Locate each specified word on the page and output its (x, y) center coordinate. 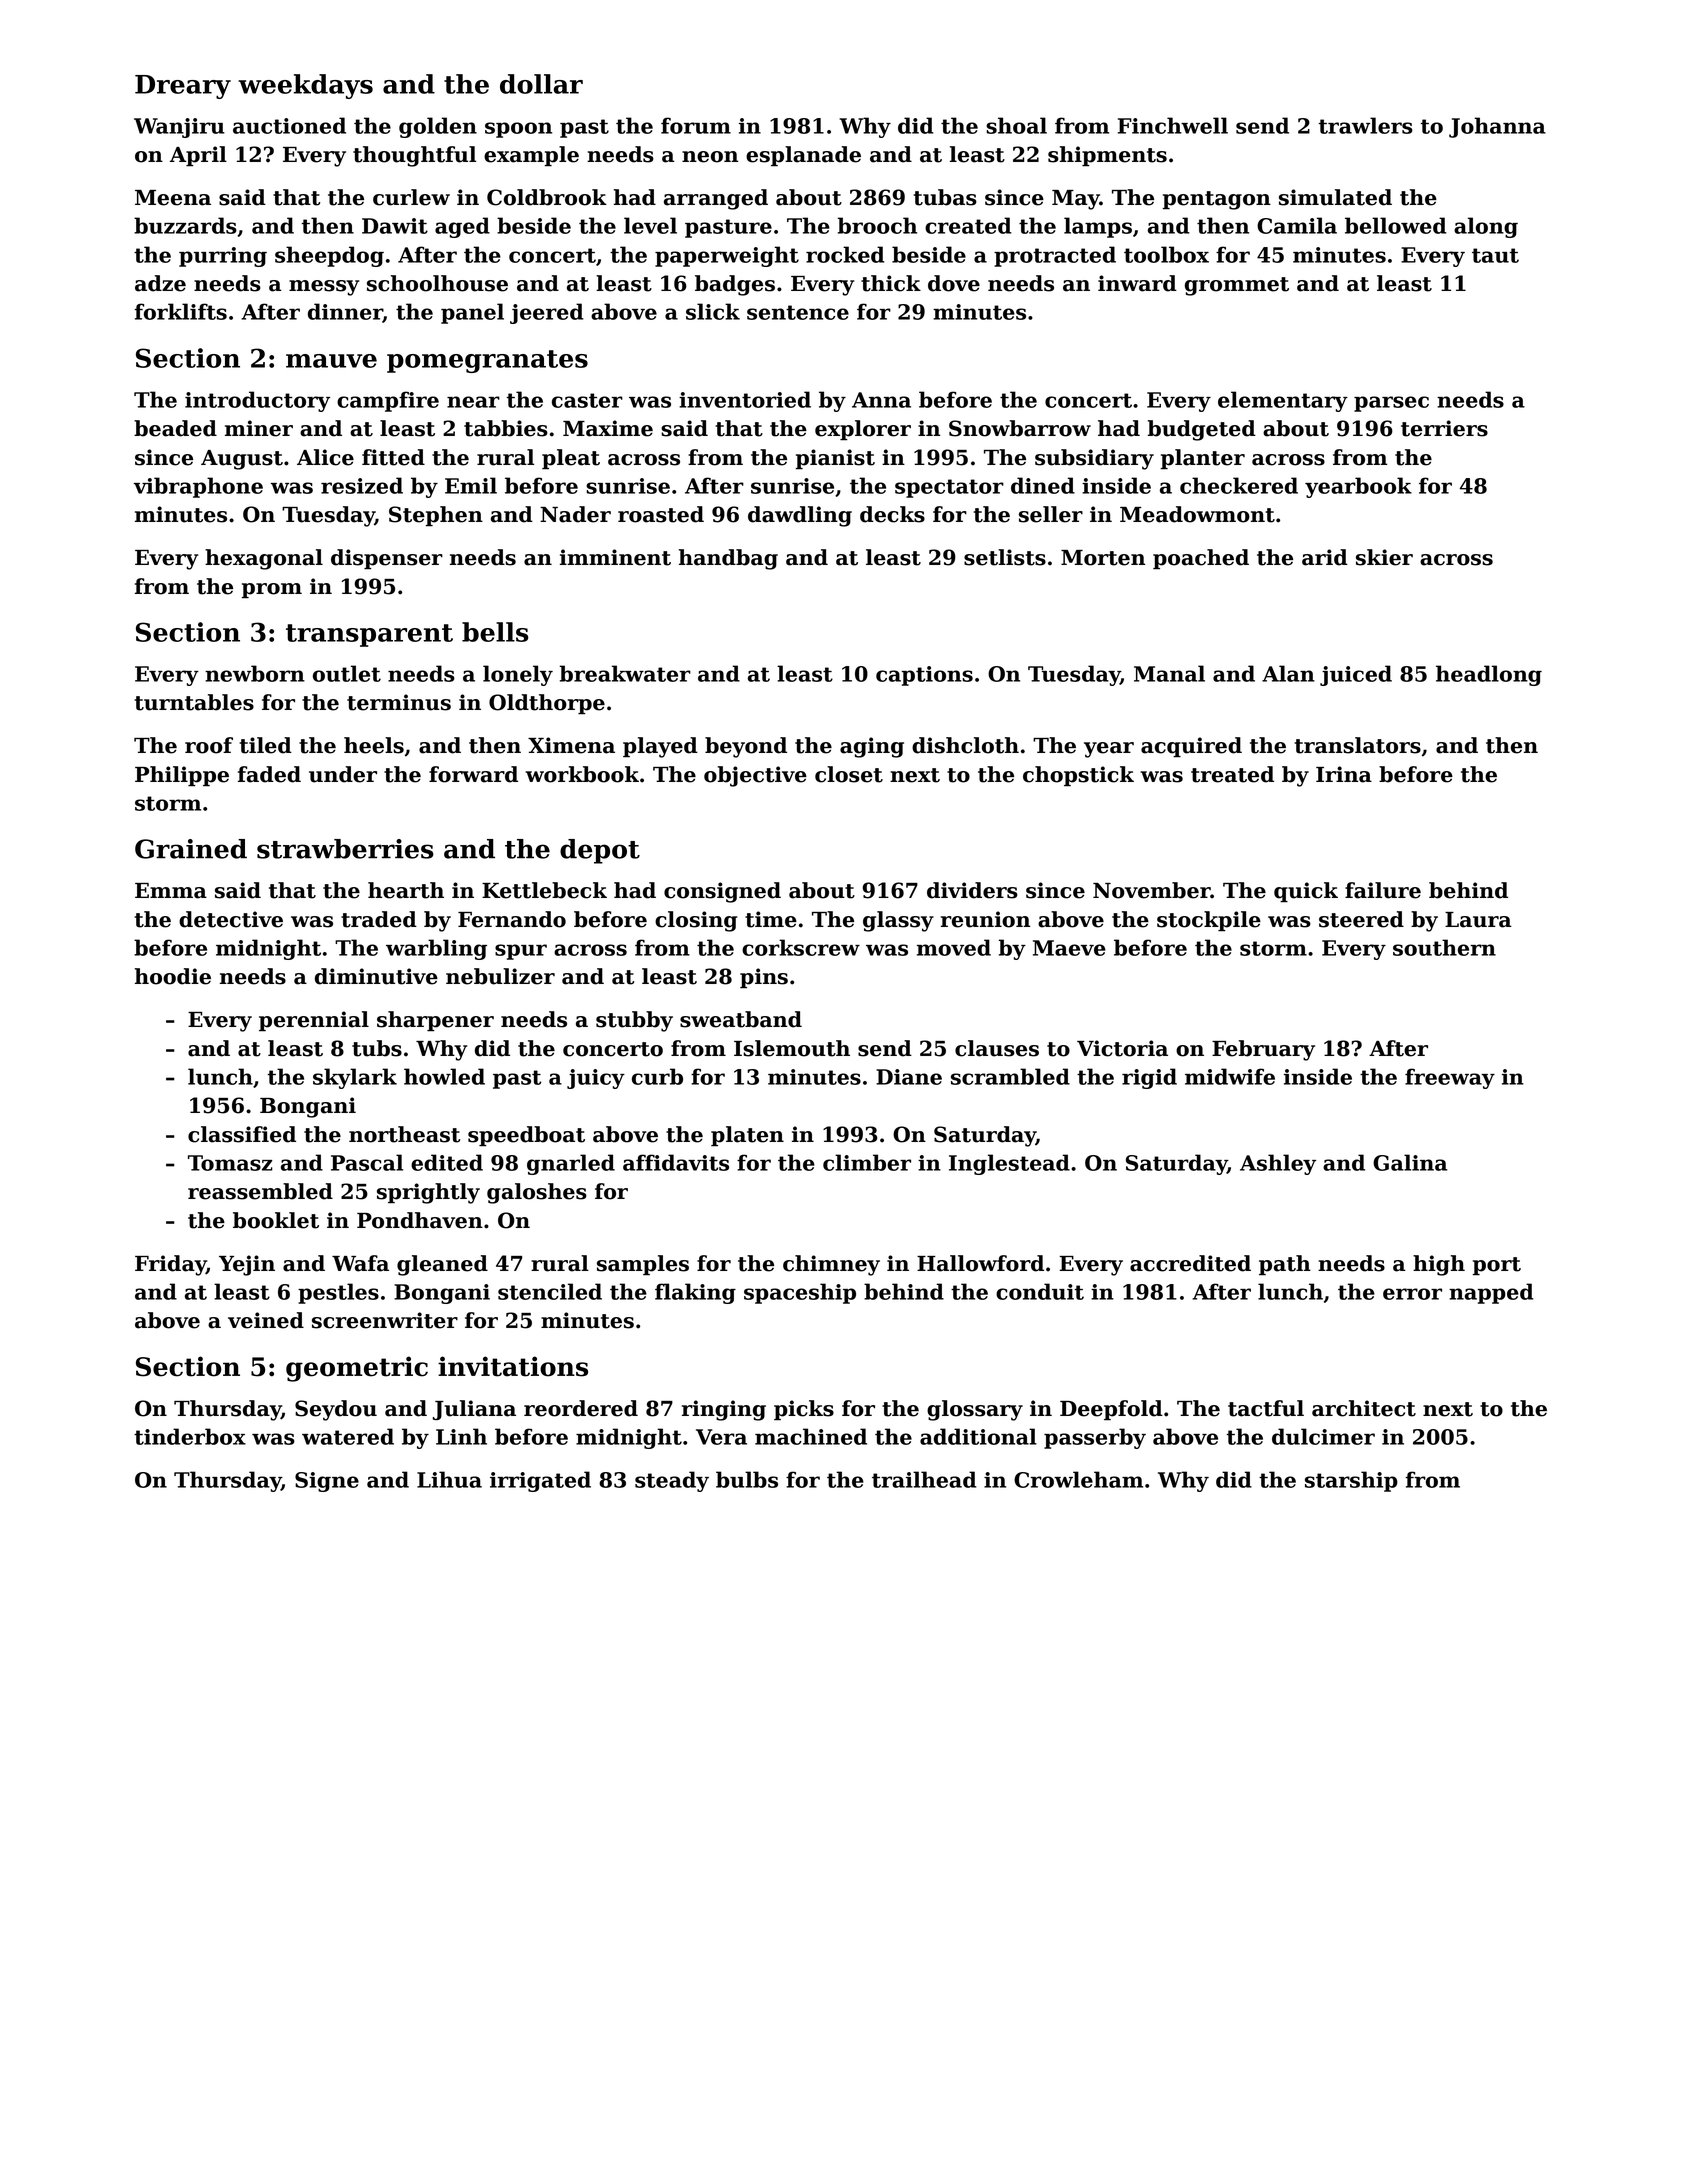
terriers (1444, 428)
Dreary (183, 87)
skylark (355, 1078)
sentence (798, 312)
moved (954, 947)
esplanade (803, 156)
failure (1383, 890)
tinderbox (190, 1436)
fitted (393, 457)
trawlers (1366, 125)
